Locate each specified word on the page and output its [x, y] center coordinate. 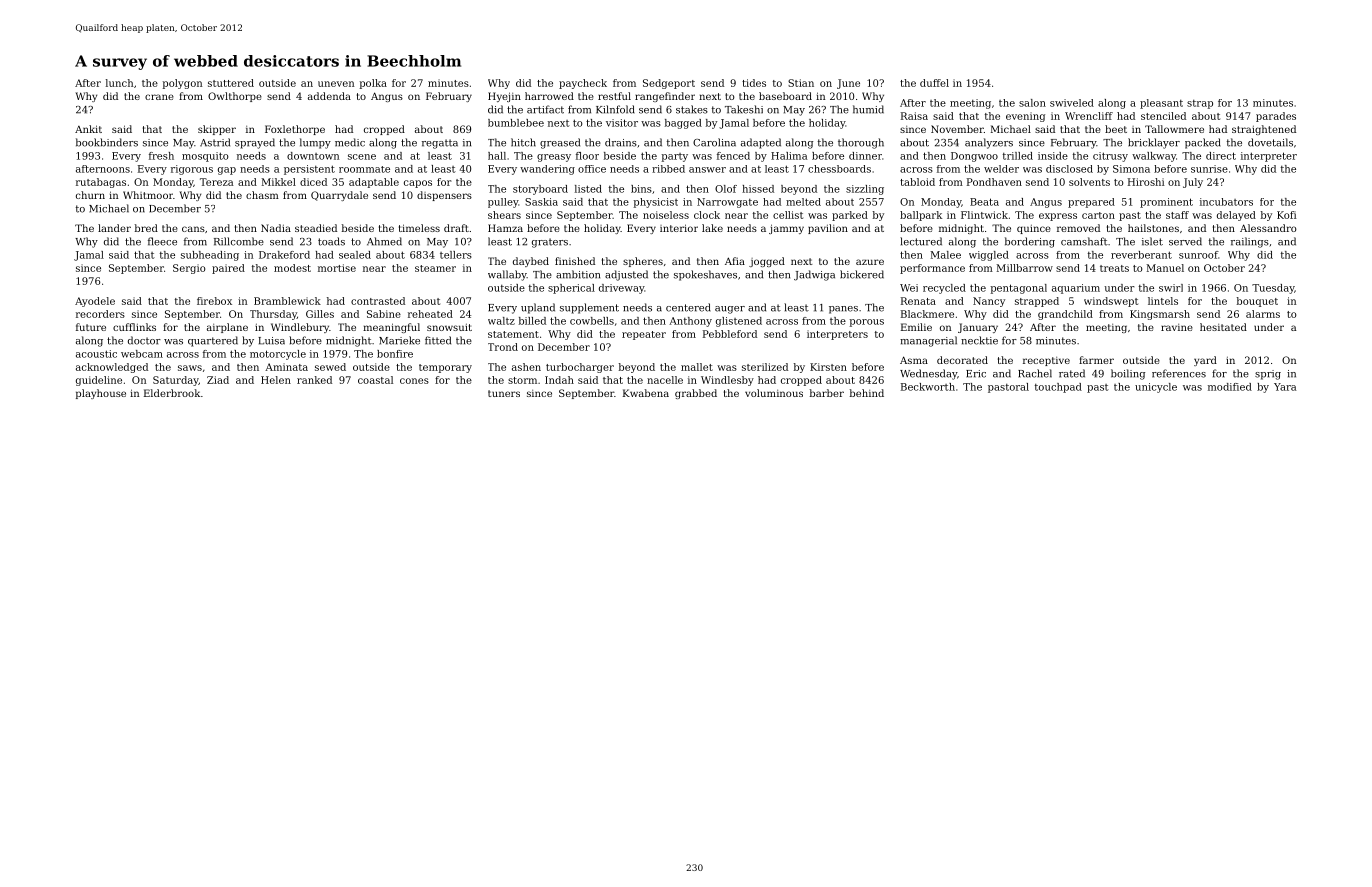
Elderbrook [172, 393]
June [848, 84]
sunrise [1209, 169]
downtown [313, 156]
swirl [1171, 288]
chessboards [839, 169]
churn [90, 195]
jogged [767, 262]
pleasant [1161, 104]
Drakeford [284, 255]
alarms [1263, 314]
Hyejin [504, 97]
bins [641, 189]
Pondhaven [994, 182]
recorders [100, 314]
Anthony [690, 322]
